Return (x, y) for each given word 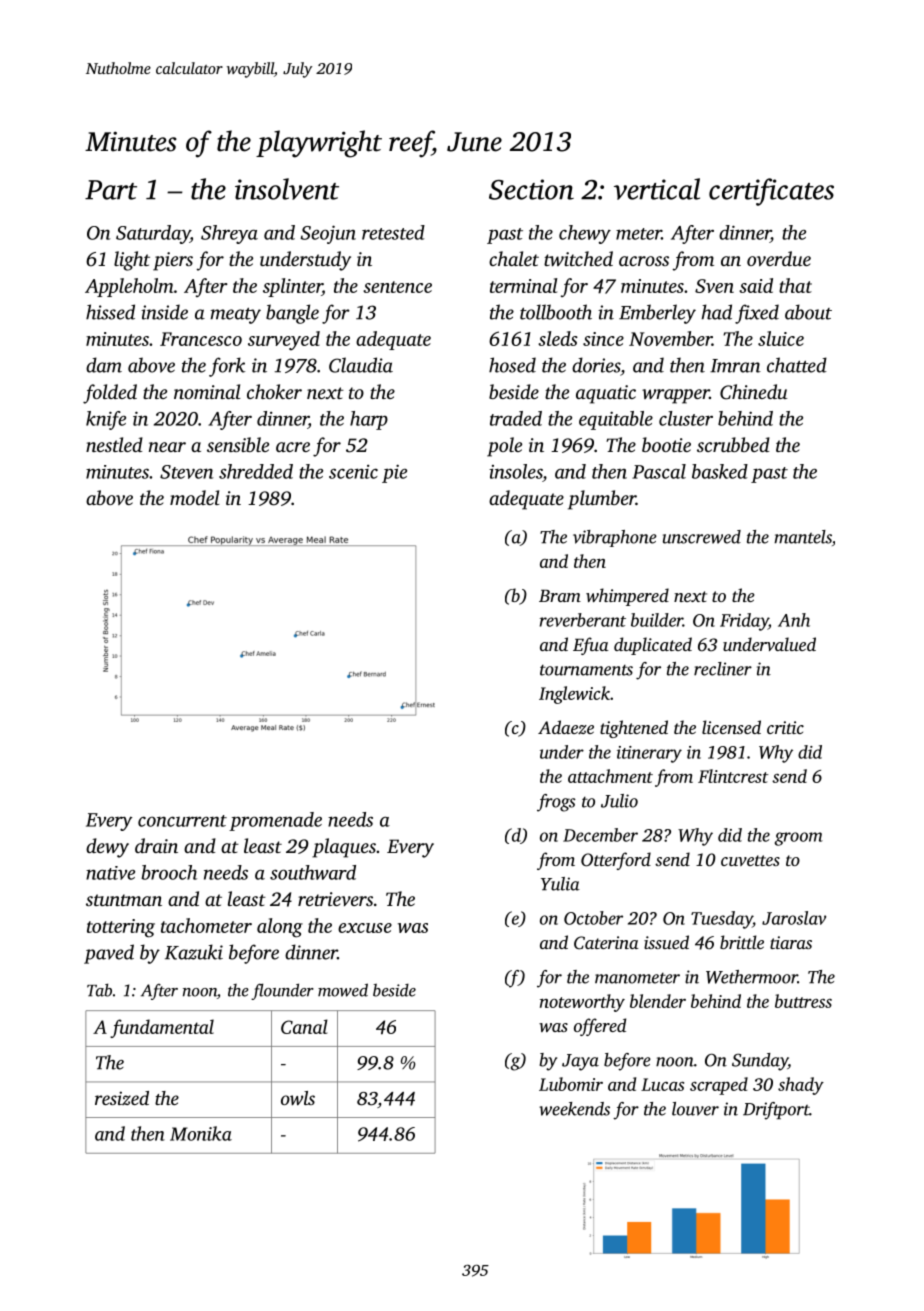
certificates (771, 192)
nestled (114, 444)
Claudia (361, 365)
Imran (735, 366)
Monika (201, 1133)
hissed (110, 312)
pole (504, 447)
